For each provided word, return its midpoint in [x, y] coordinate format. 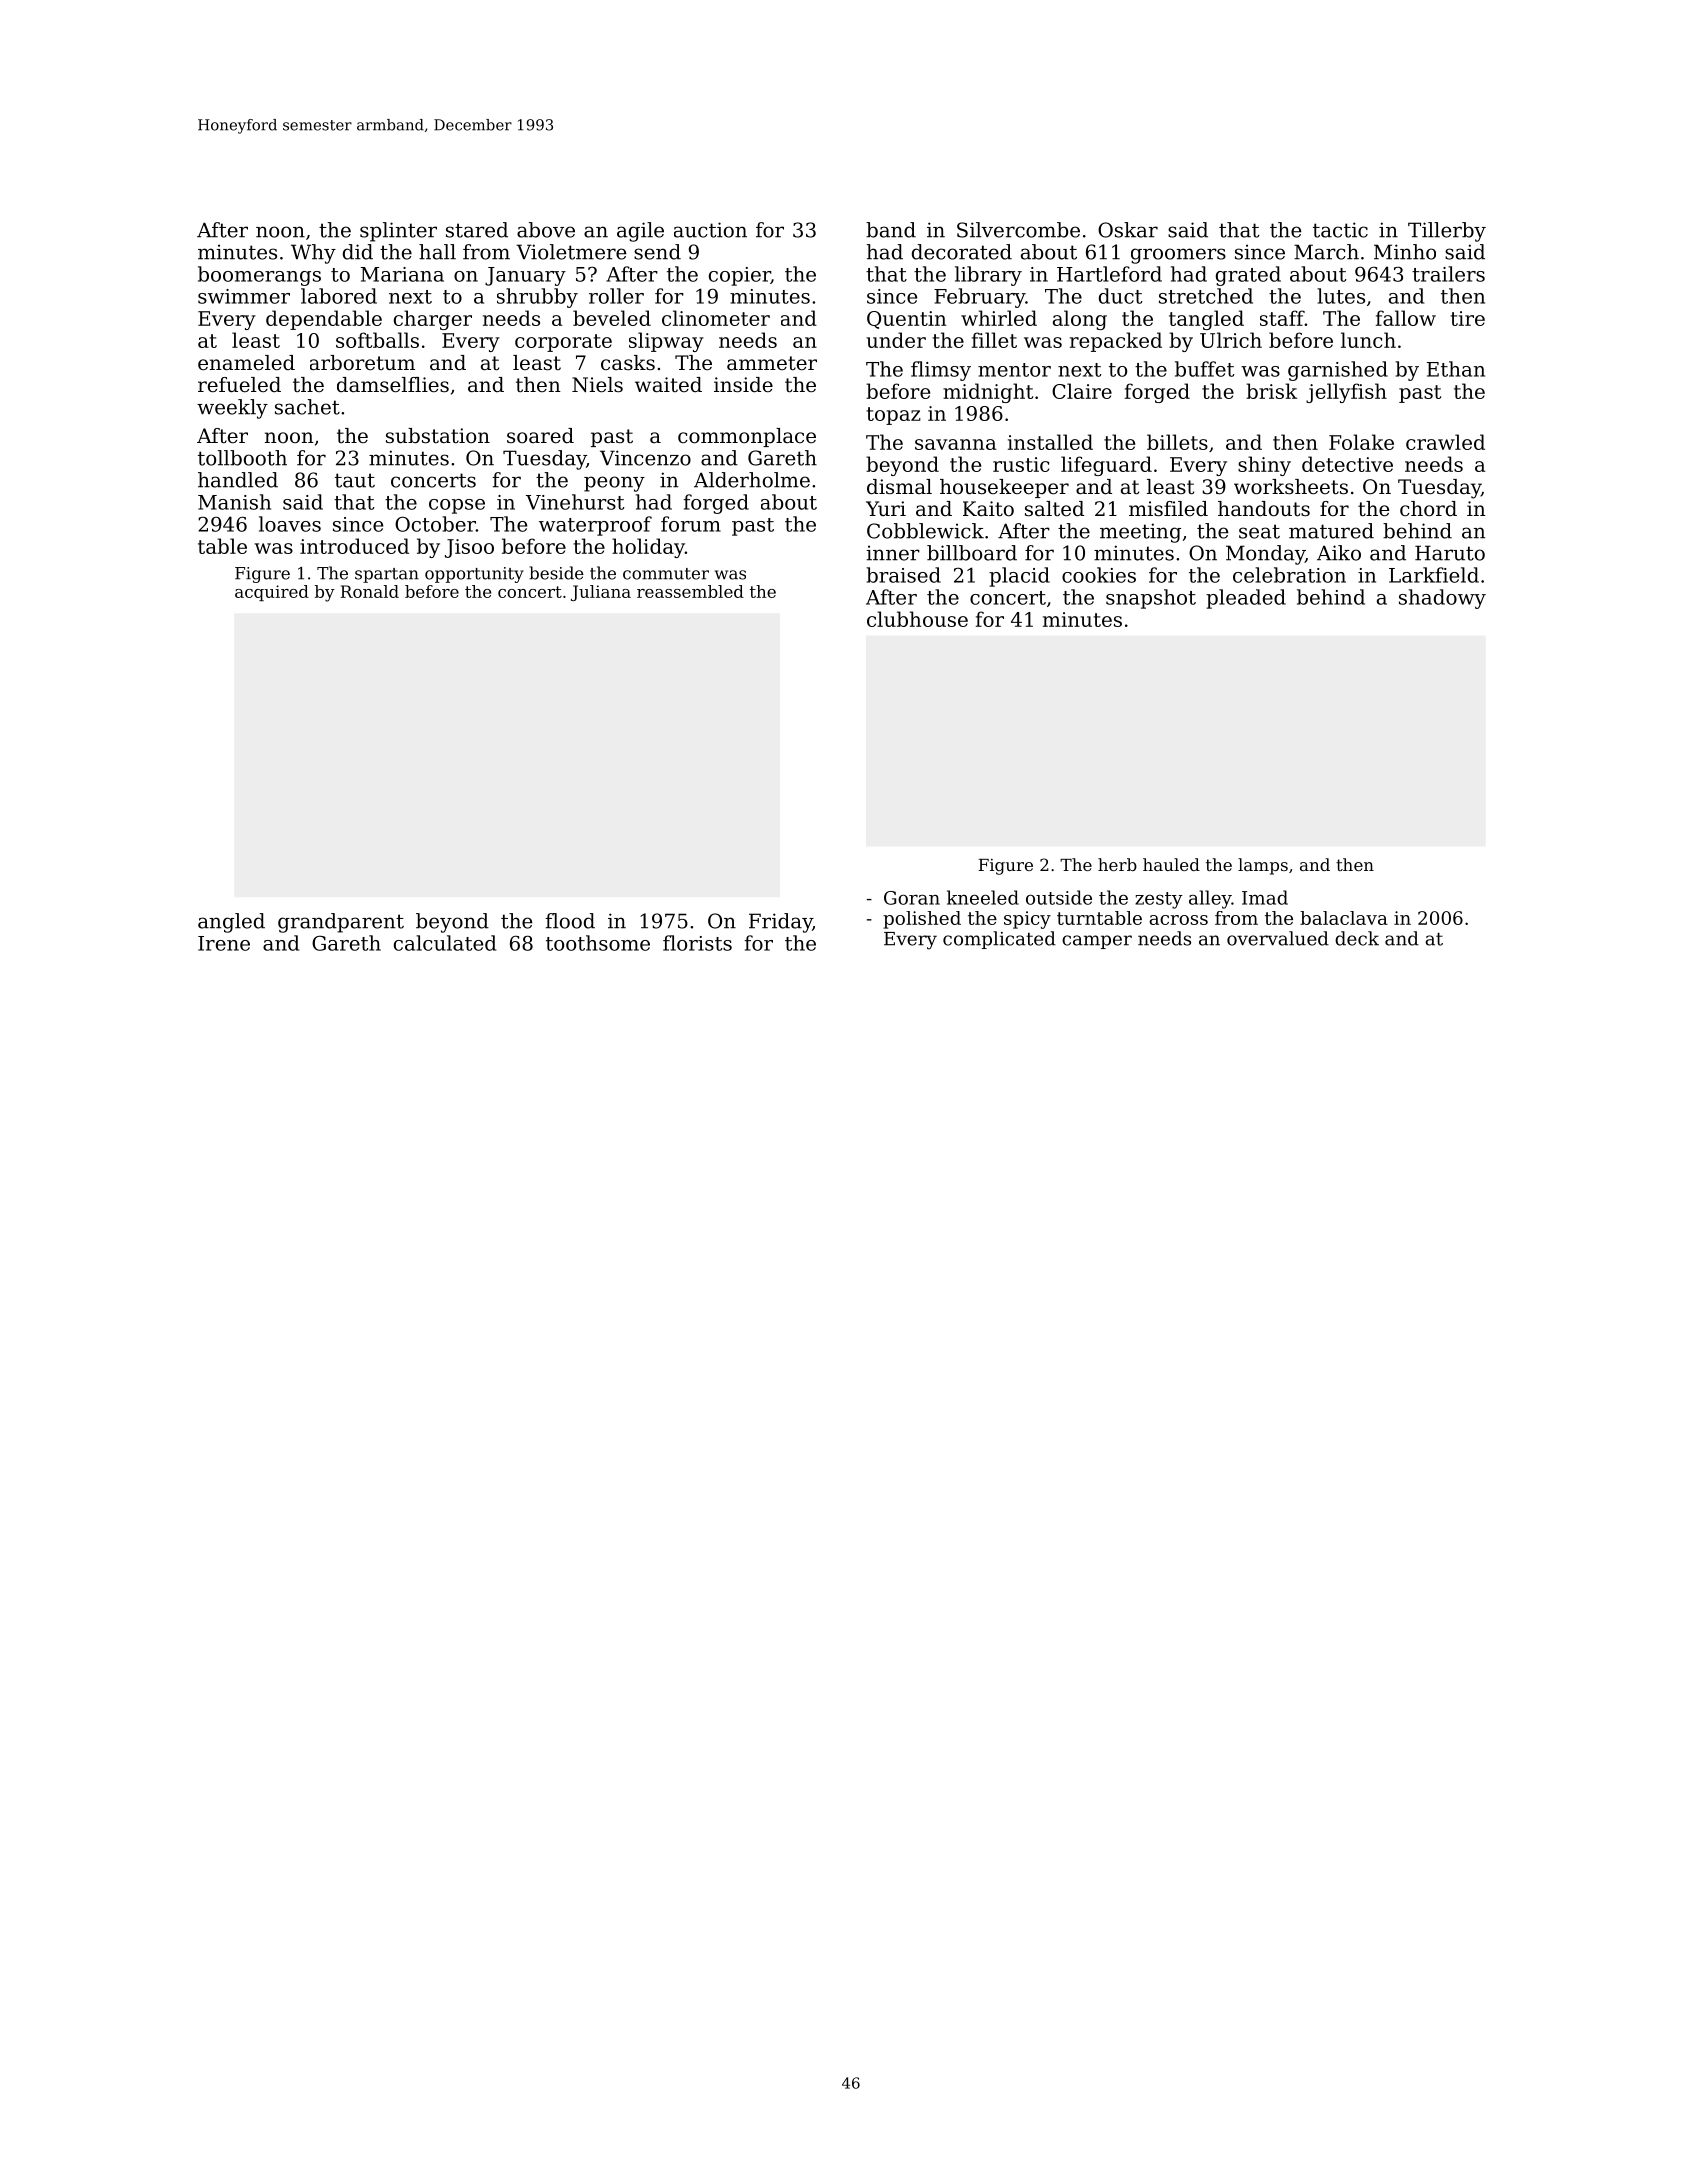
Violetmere [571, 252]
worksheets [1291, 487]
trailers [1448, 274]
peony [614, 484]
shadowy [1442, 599]
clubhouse [917, 619]
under [896, 340]
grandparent [341, 923]
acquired [272, 593]
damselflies [393, 385]
